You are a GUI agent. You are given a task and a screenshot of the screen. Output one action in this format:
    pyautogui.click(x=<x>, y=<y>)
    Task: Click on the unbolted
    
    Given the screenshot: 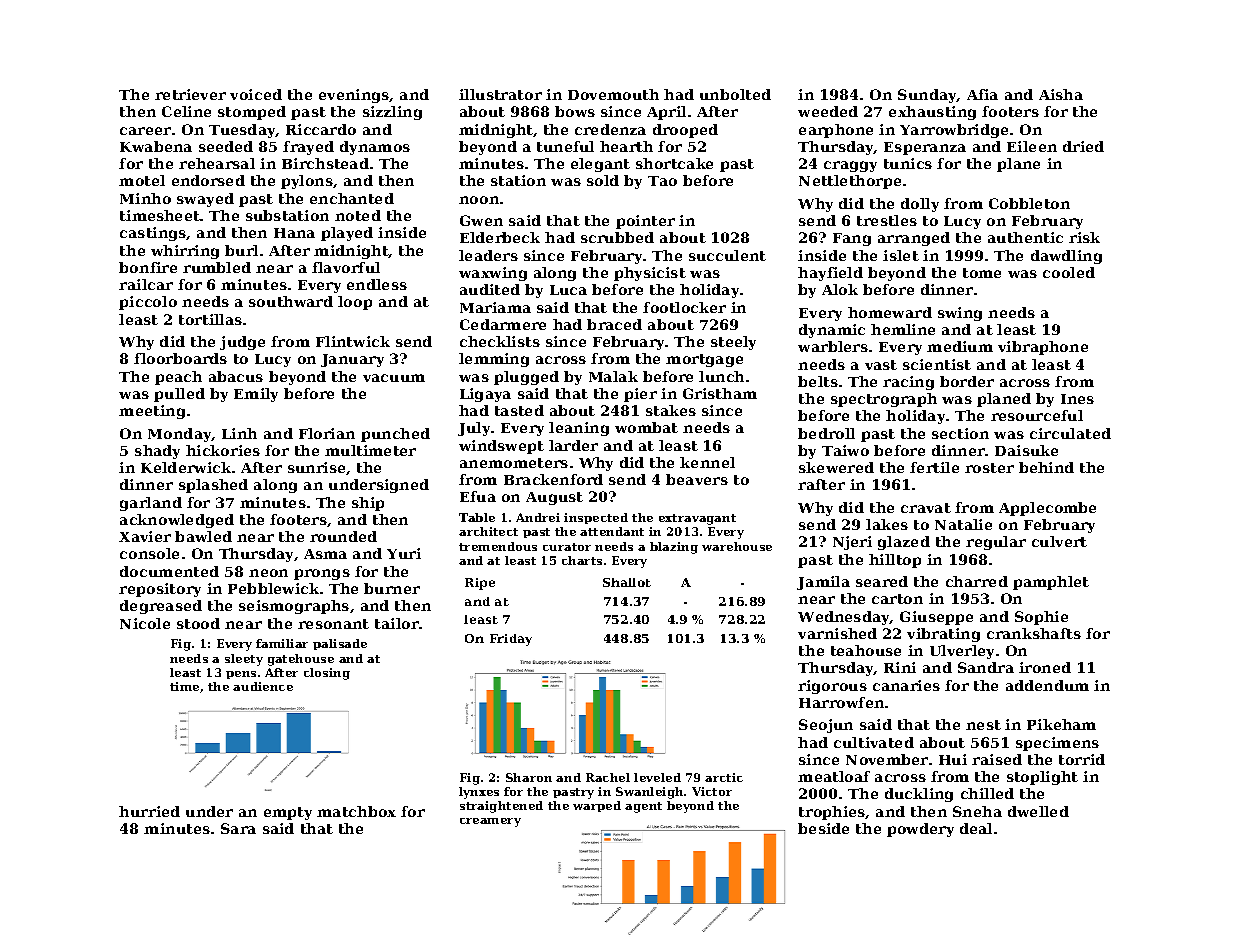 What is the action you would take?
    pyautogui.click(x=735, y=94)
